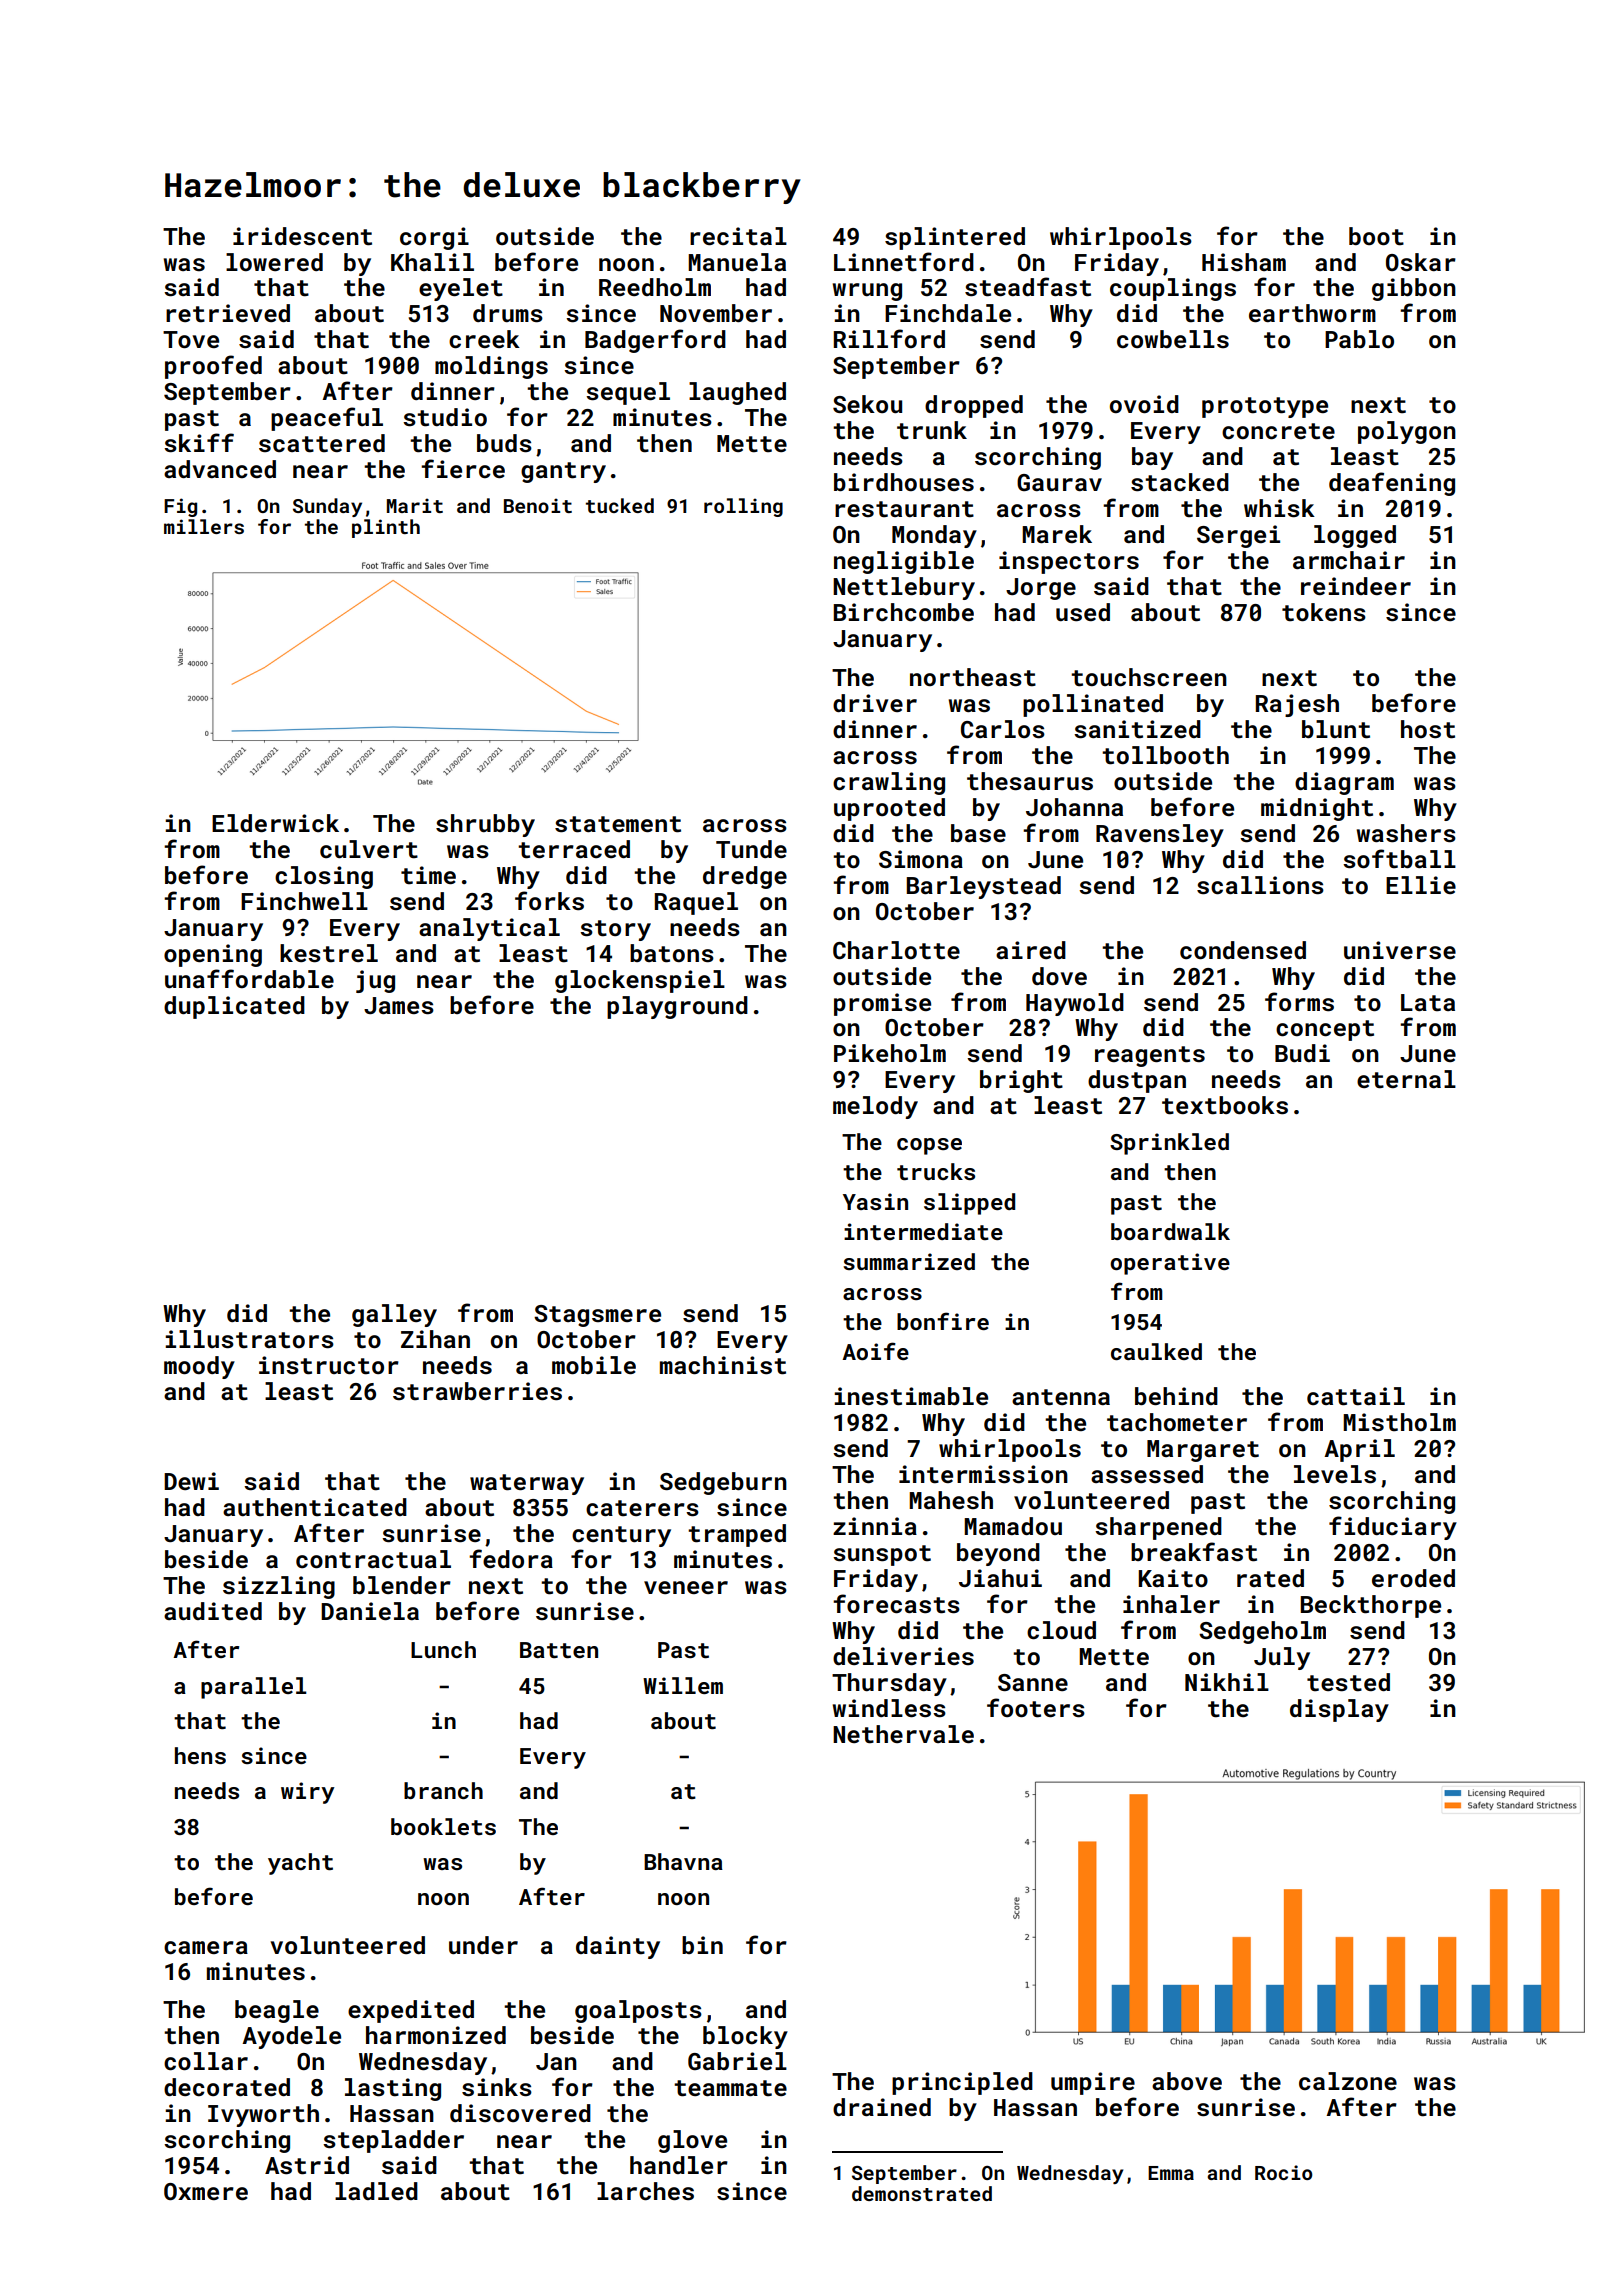 The image size is (1620, 2292). I want to click on Sedgeburn, so click(723, 1483).
